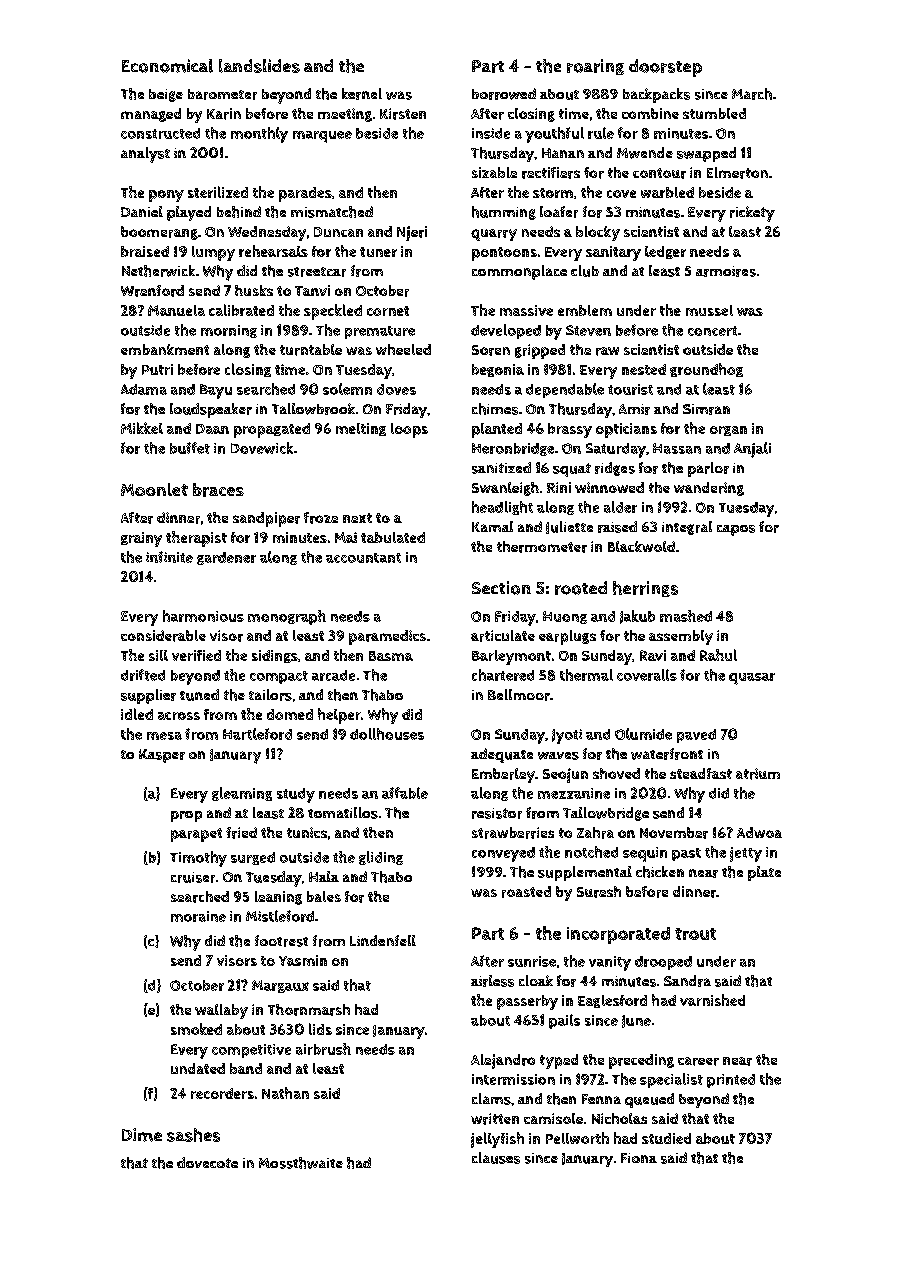 This document has width=903, height=1282. I want to click on sizable, so click(494, 172).
